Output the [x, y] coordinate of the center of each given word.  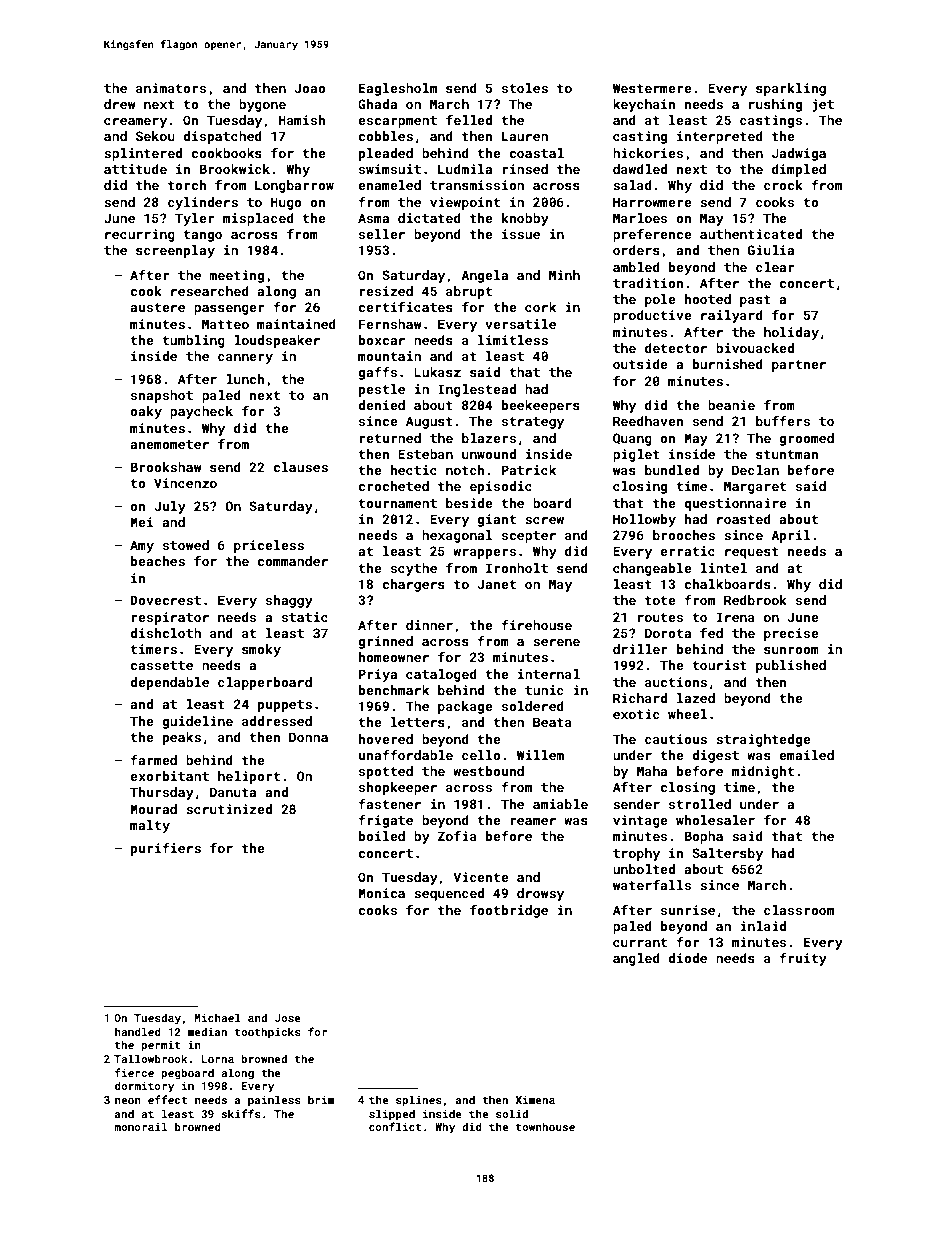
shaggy [289, 601]
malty [150, 826]
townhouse [545, 1126]
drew [120, 104]
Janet [497, 584]
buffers [783, 421]
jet [823, 105]
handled [138, 1031]
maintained [296, 324]
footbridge [509, 911]
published [791, 666]
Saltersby [727, 854]
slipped [392, 1114]
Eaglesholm [398, 89]
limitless [513, 340]
